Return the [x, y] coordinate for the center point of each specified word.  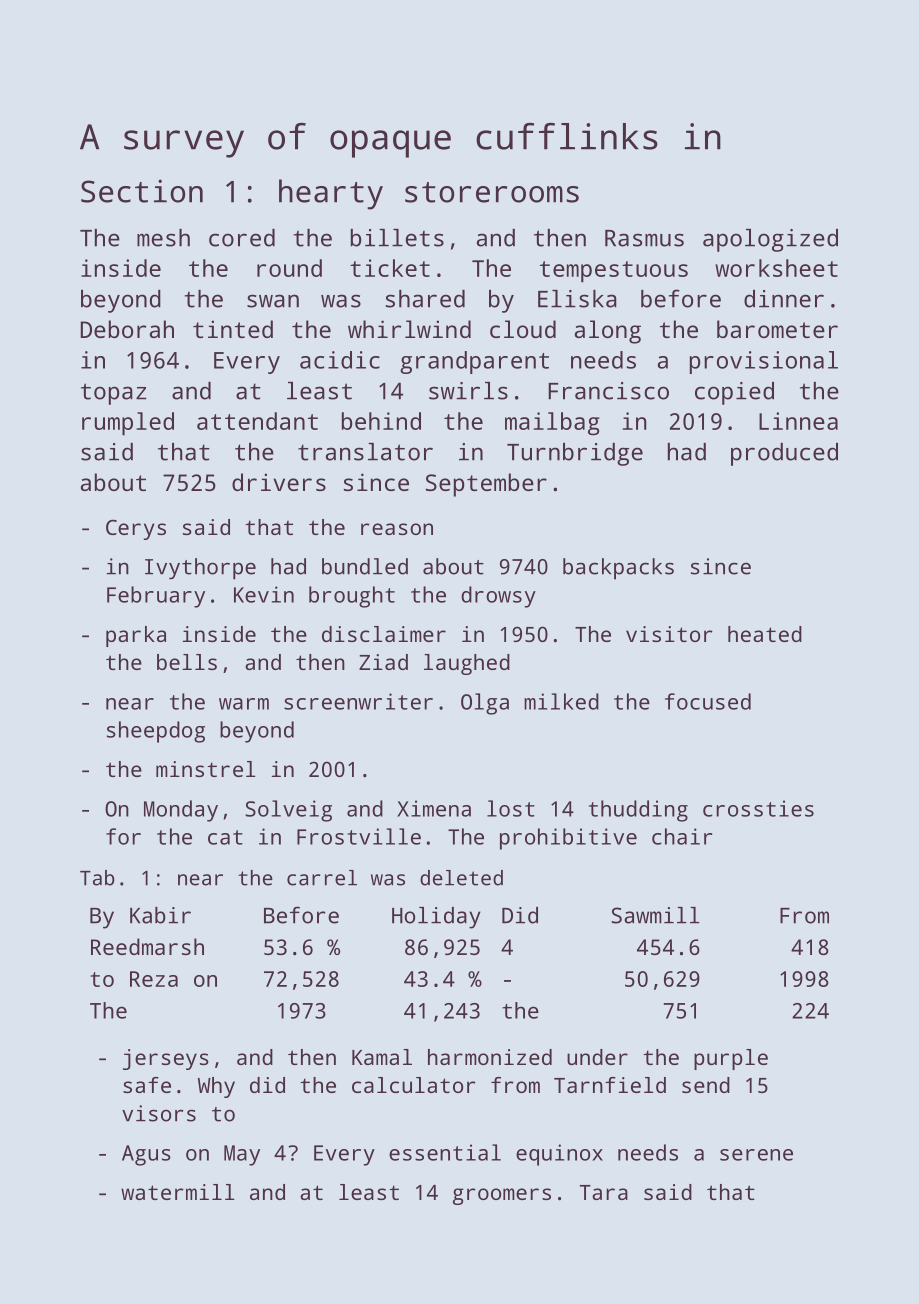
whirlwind [409, 329]
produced [784, 454]
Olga [485, 704]
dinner [784, 299]
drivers [279, 482]
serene [756, 1155]
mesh [163, 238]
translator [365, 452]
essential [445, 1152]
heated [765, 634]
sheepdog [156, 732]
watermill [178, 1192]
